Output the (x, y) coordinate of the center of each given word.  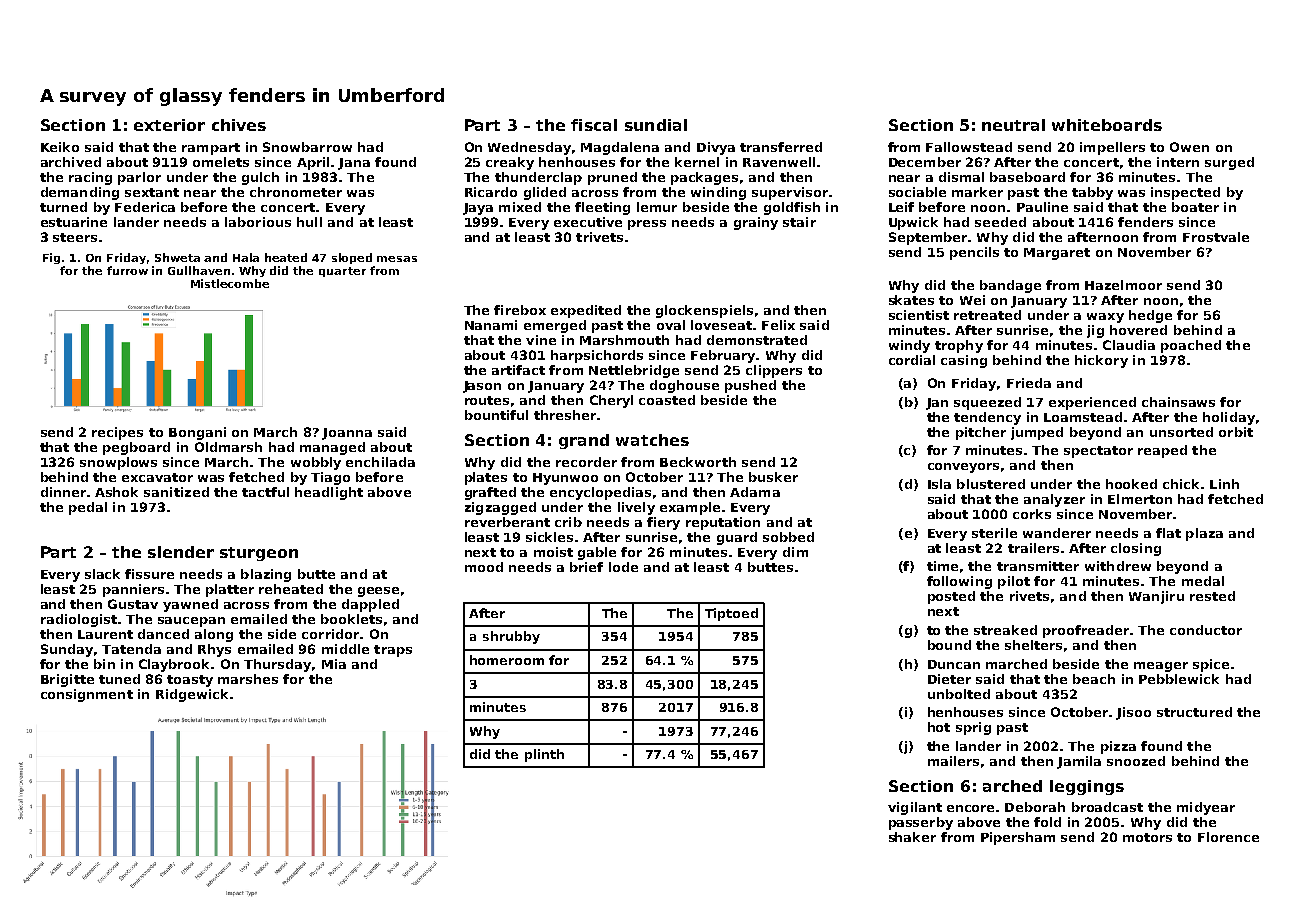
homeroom (507, 660)
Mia (334, 664)
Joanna (347, 434)
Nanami (491, 325)
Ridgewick (192, 695)
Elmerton (1140, 499)
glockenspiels (704, 311)
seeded (1000, 222)
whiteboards (1107, 125)
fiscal (594, 125)
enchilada (380, 462)
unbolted (959, 694)
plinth (544, 755)
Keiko (60, 147)
